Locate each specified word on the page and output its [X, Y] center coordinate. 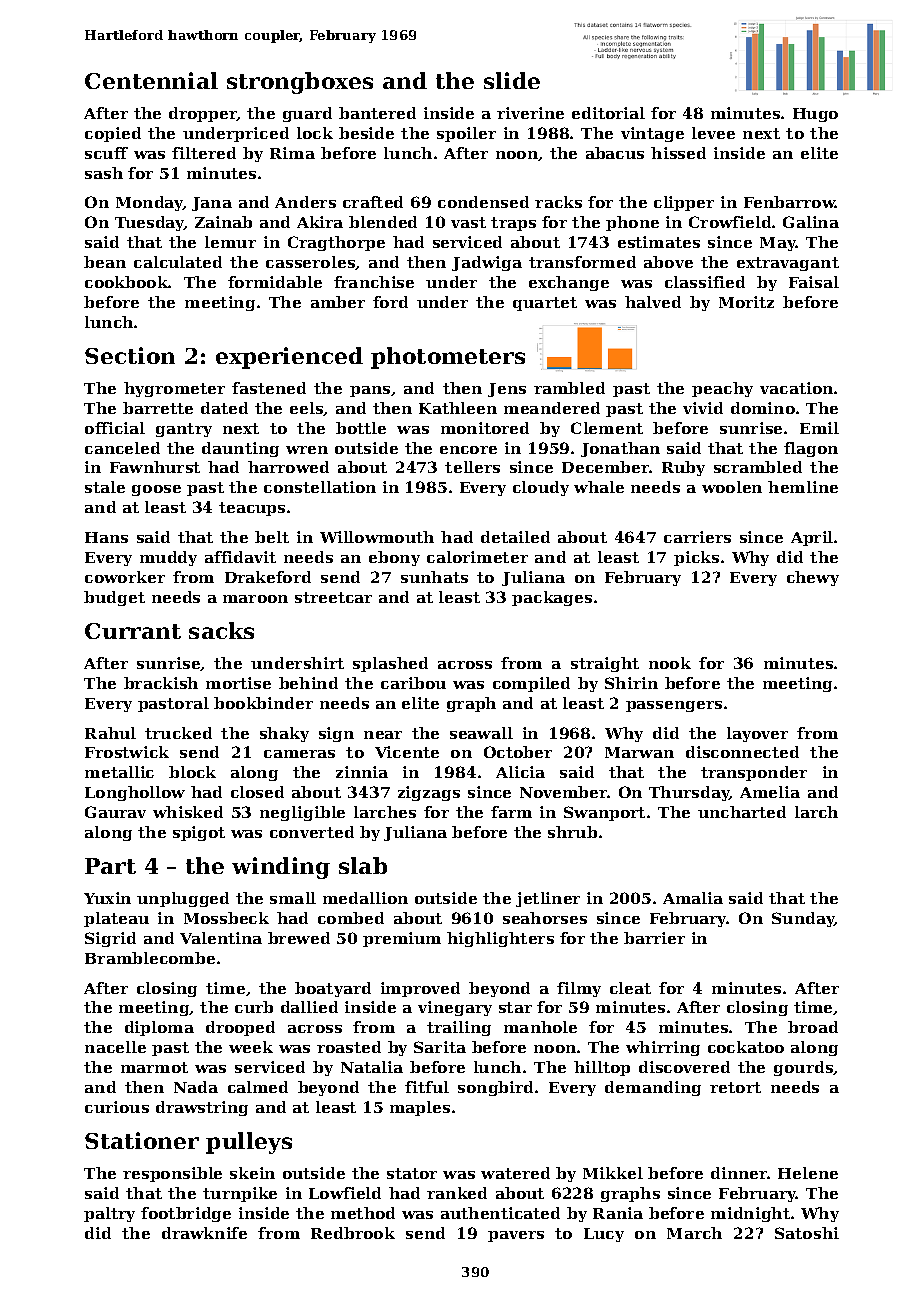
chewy [813, 578]
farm [511, 812]
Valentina [221, 938]
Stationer [142, 1140]
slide [512, 80]
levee [713, 133]
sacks [221, 630]
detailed [515, 537]
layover [757, 734]
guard [307, 114]
